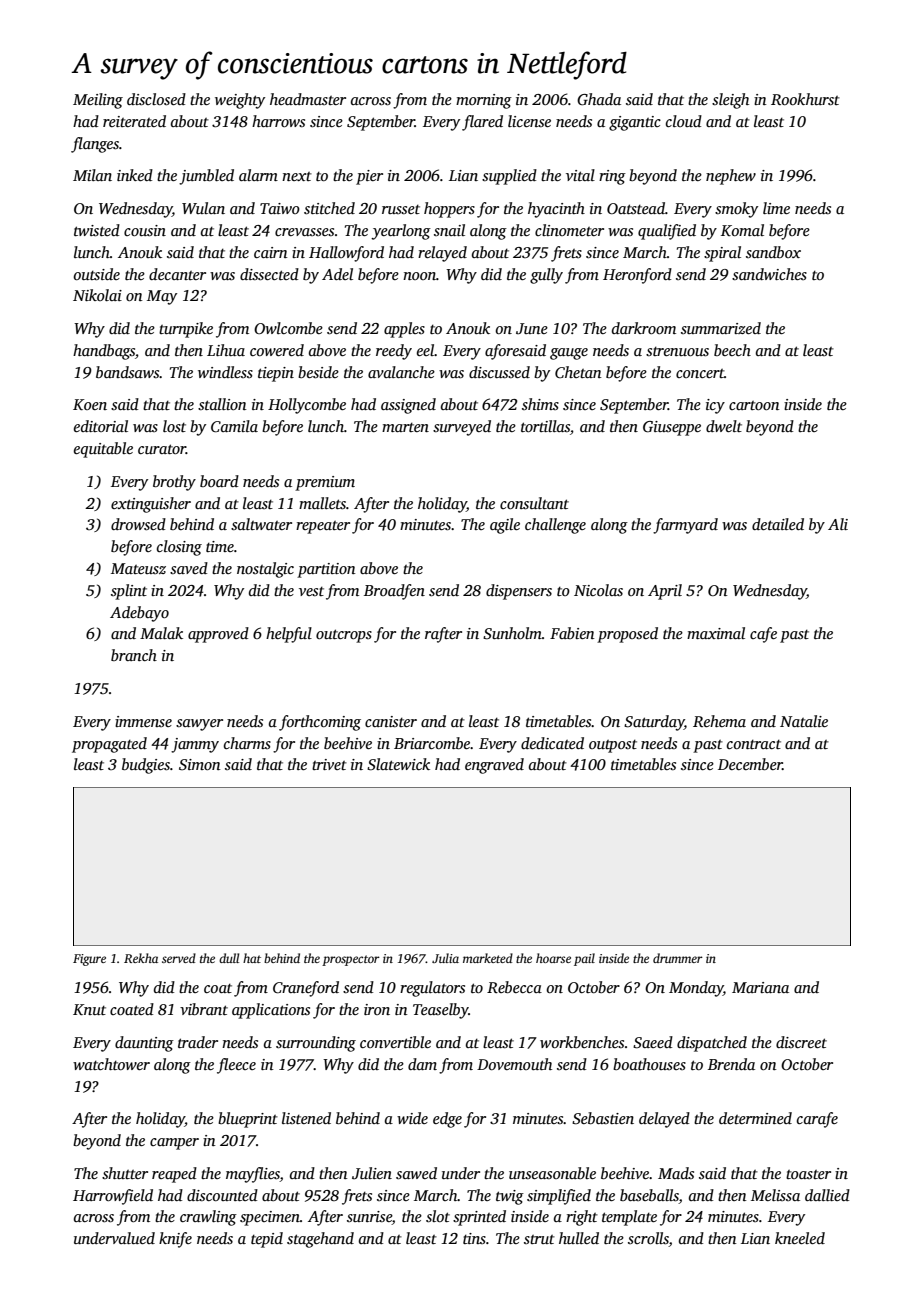  Describe the element at coordinates (278, 121) in the document. I see `harrows` at that location.
